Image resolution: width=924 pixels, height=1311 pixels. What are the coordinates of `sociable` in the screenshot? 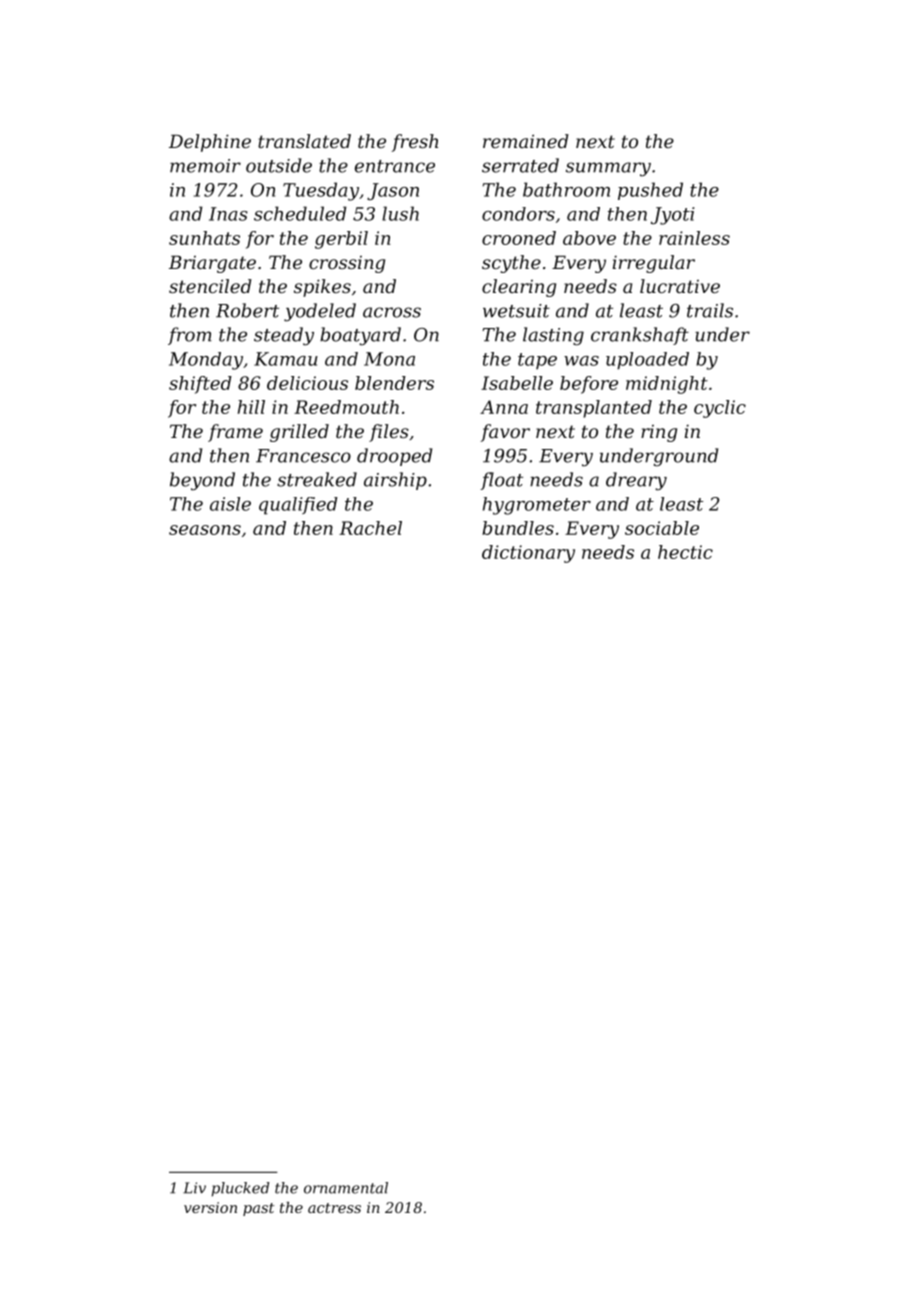 It's located at (662, 528).
